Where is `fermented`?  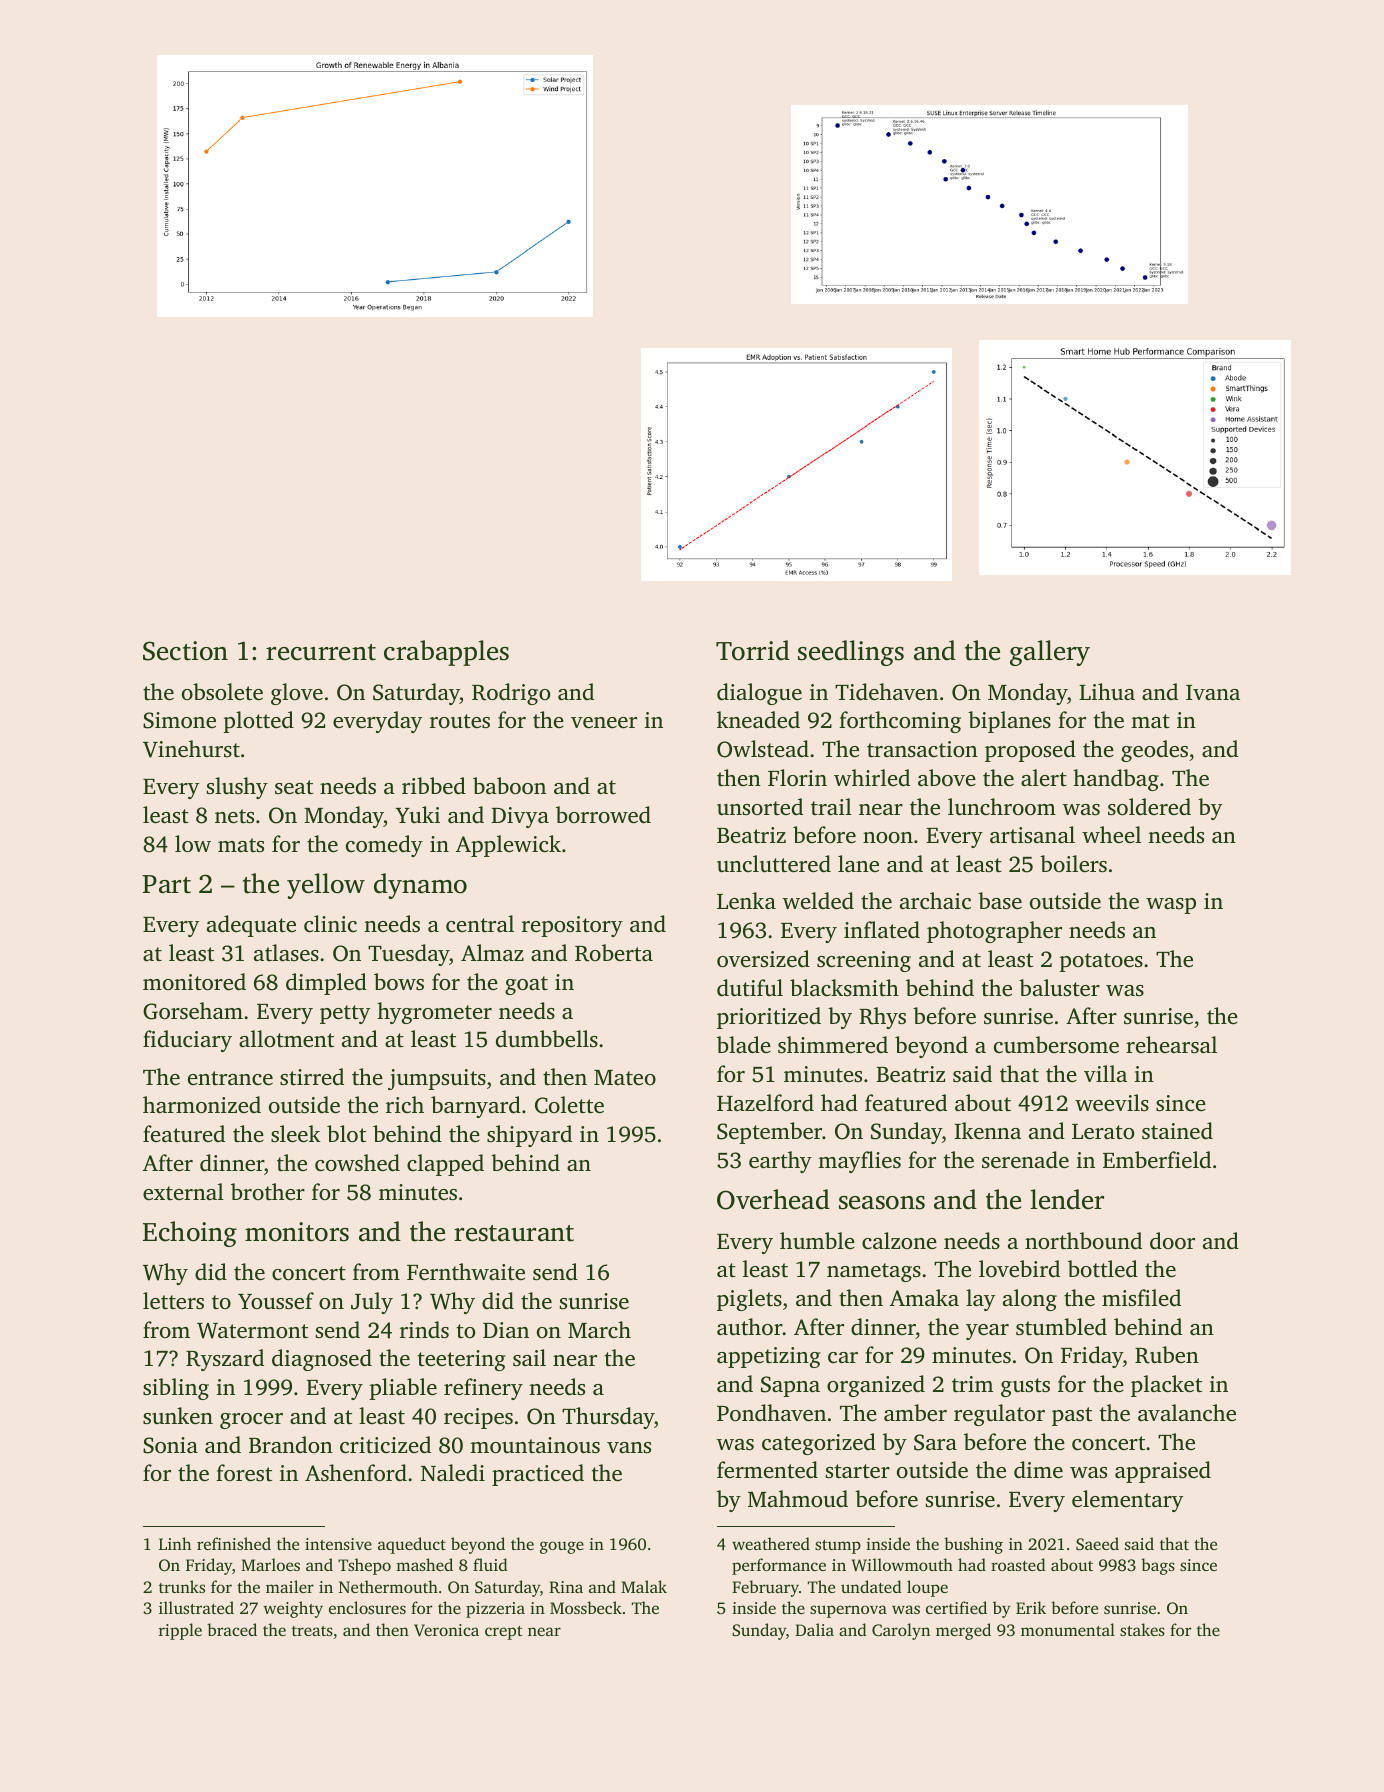 fermented is located at coordinates (767, 1470).
